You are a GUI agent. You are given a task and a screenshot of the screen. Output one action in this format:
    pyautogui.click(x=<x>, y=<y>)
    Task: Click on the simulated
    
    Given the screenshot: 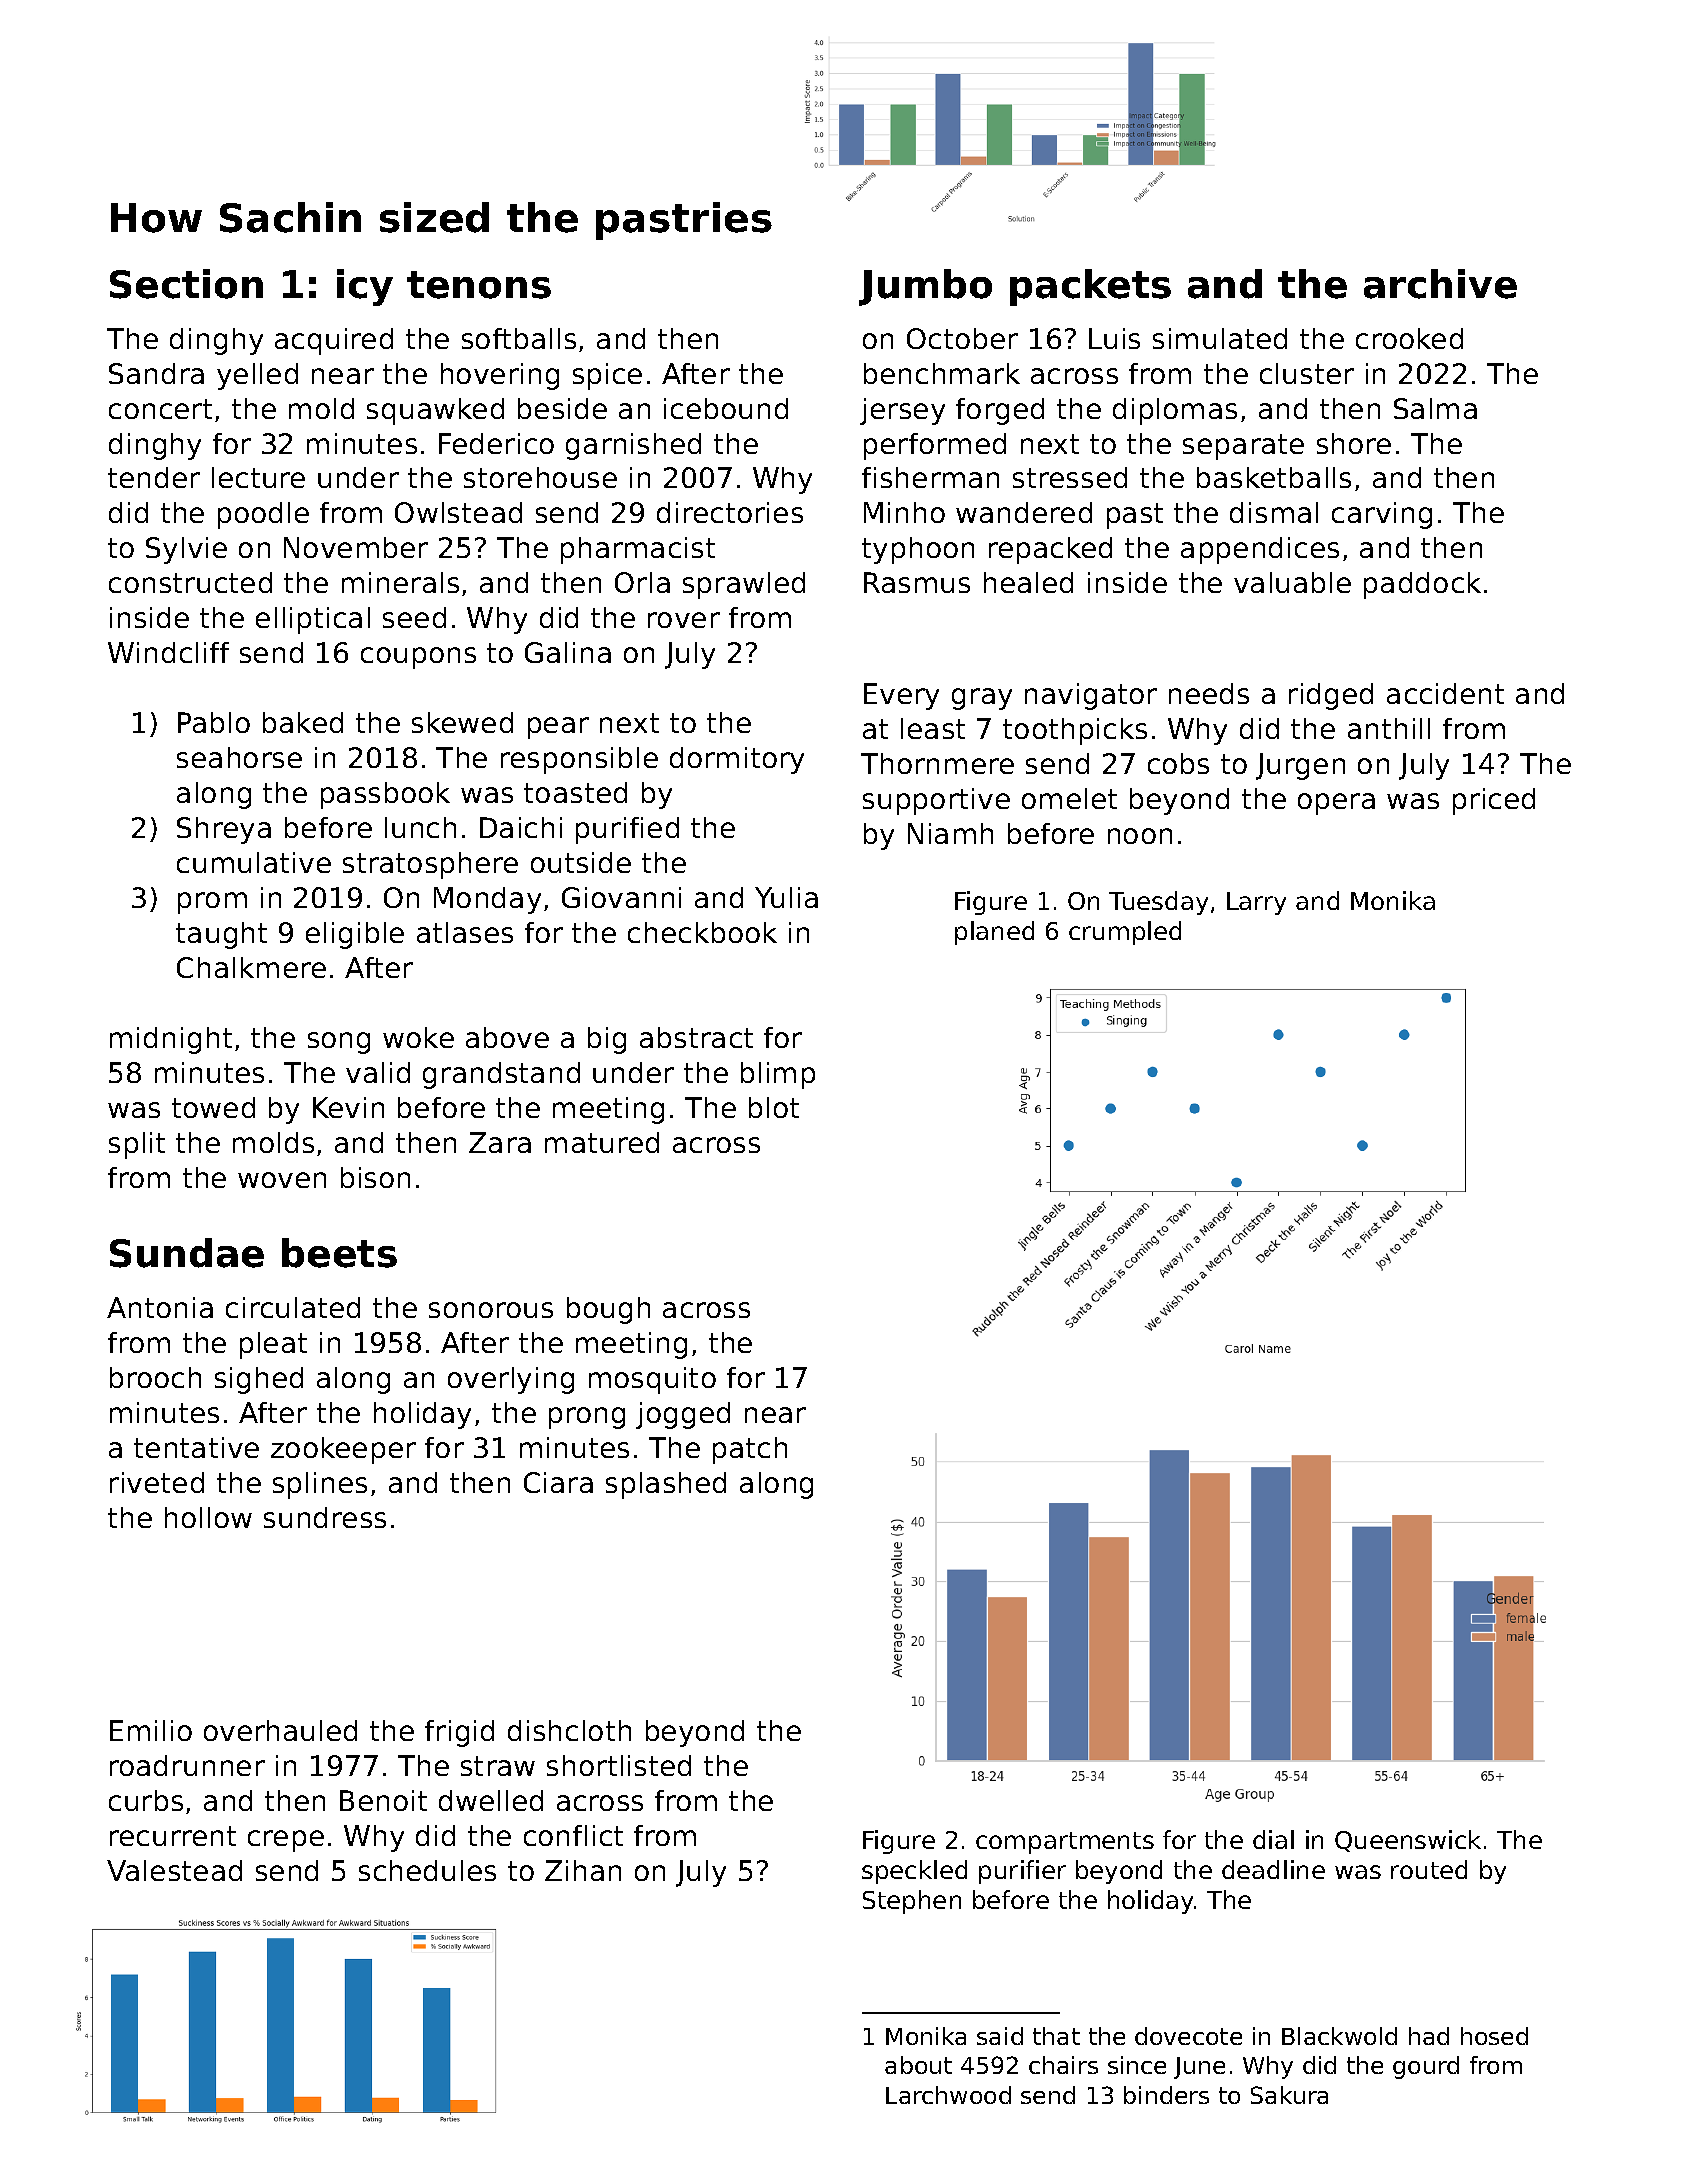 What is the action you would take?
    pyautogui.click(x=1220, y=338)
